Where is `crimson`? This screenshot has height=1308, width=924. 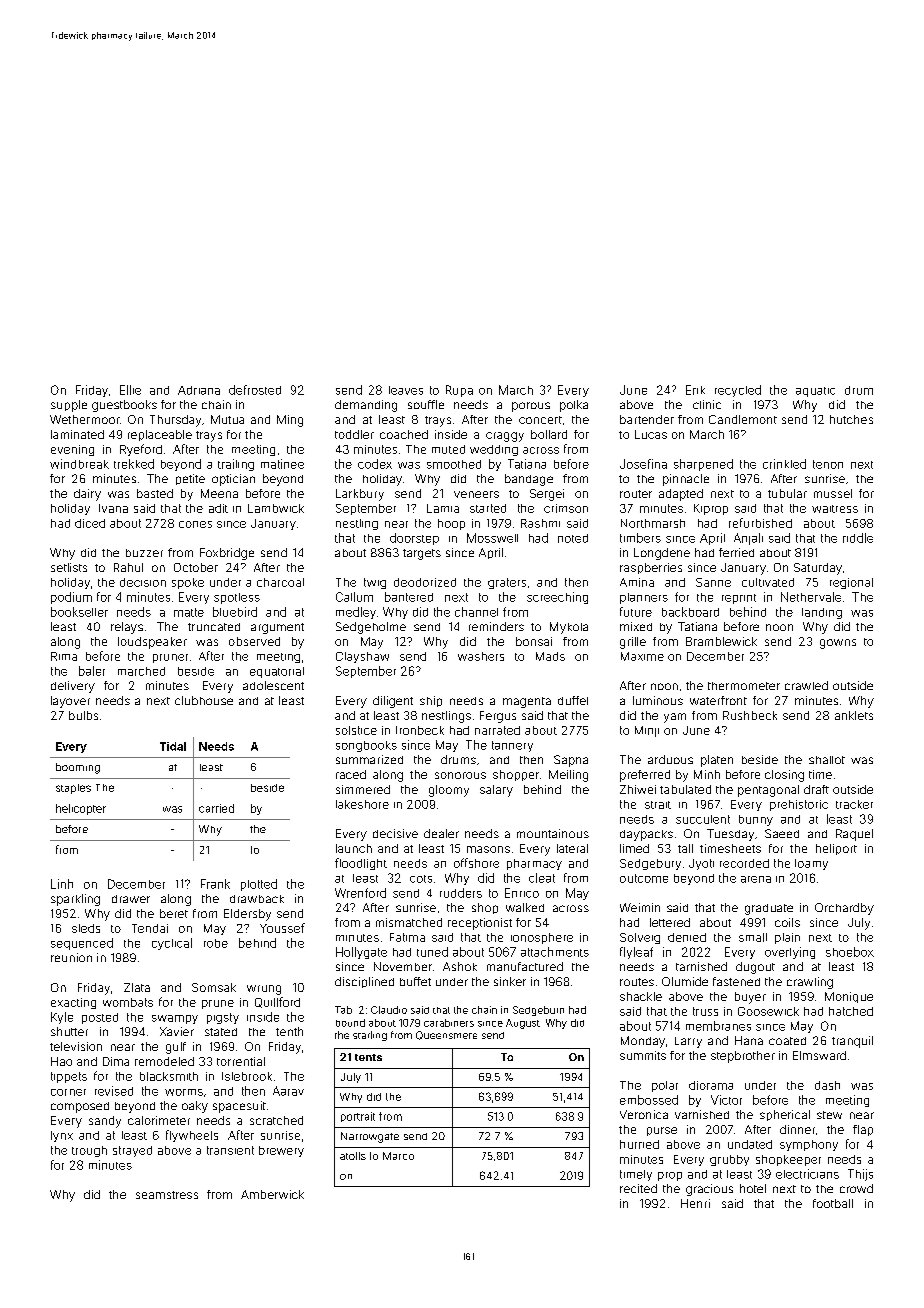
crimson is located at coordinates (566, 508).
